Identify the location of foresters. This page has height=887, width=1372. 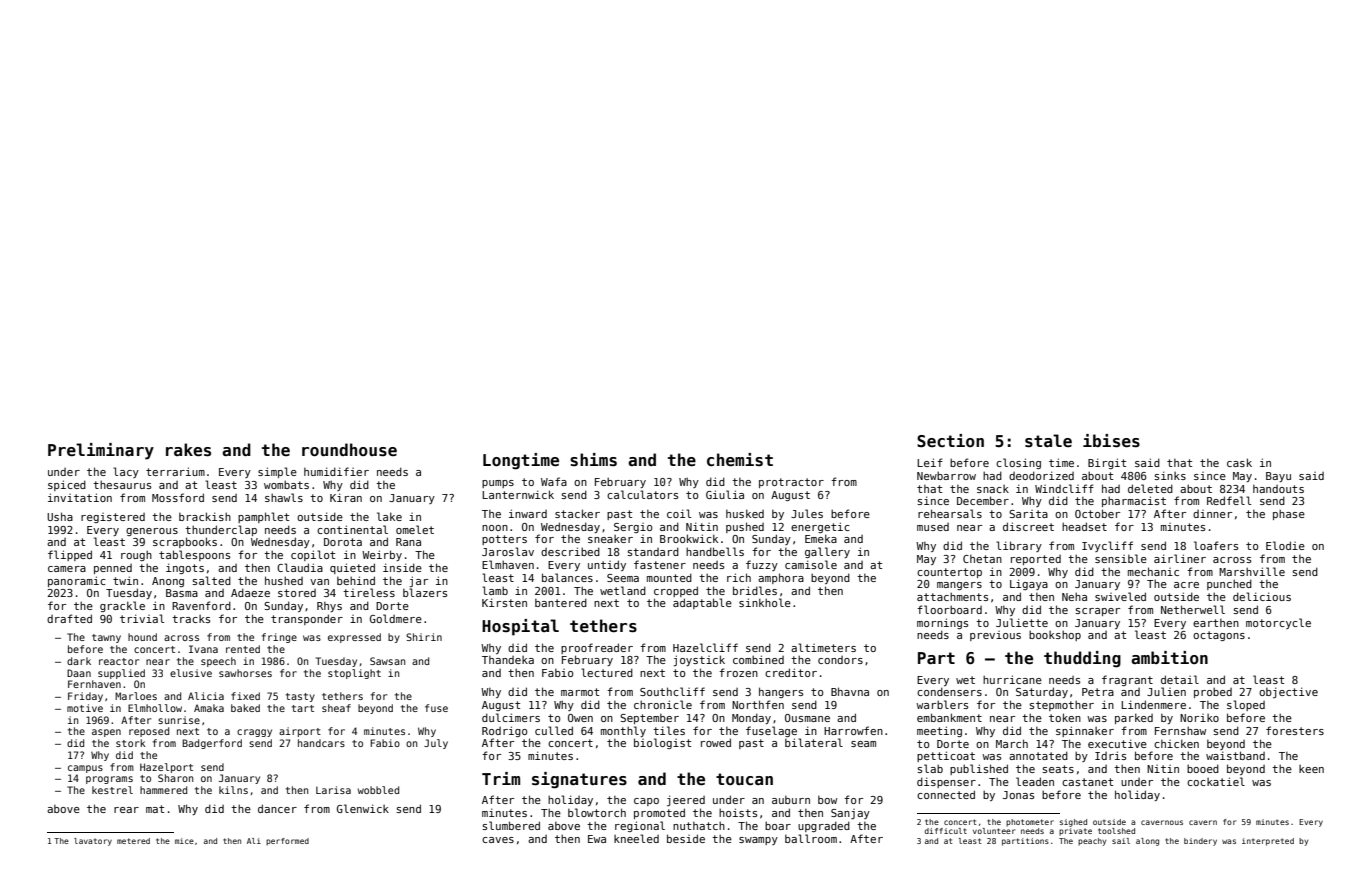
(1295, 730).
